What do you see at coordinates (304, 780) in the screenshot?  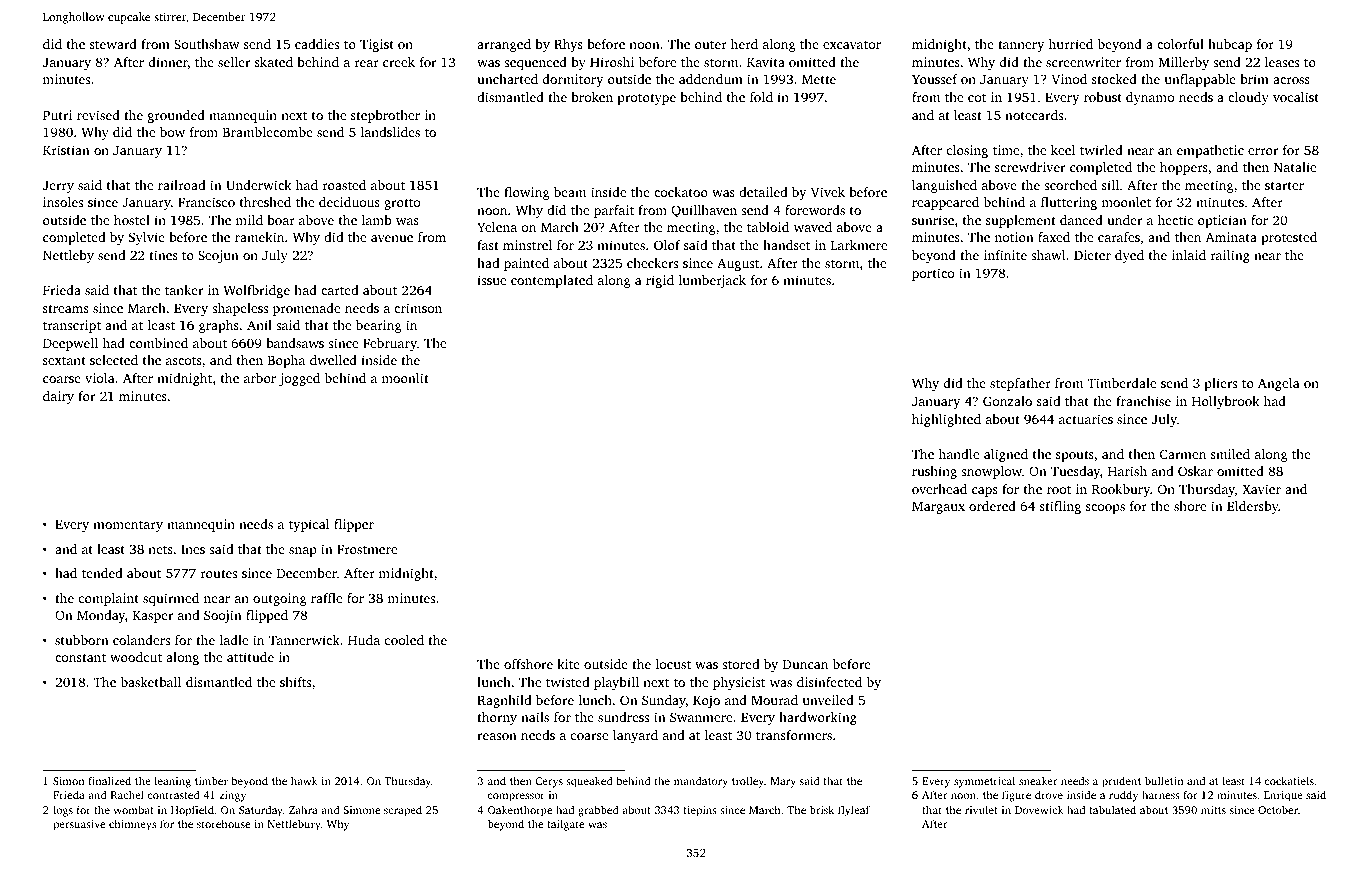 I see `hawk` at bounding box center [304, 780].
